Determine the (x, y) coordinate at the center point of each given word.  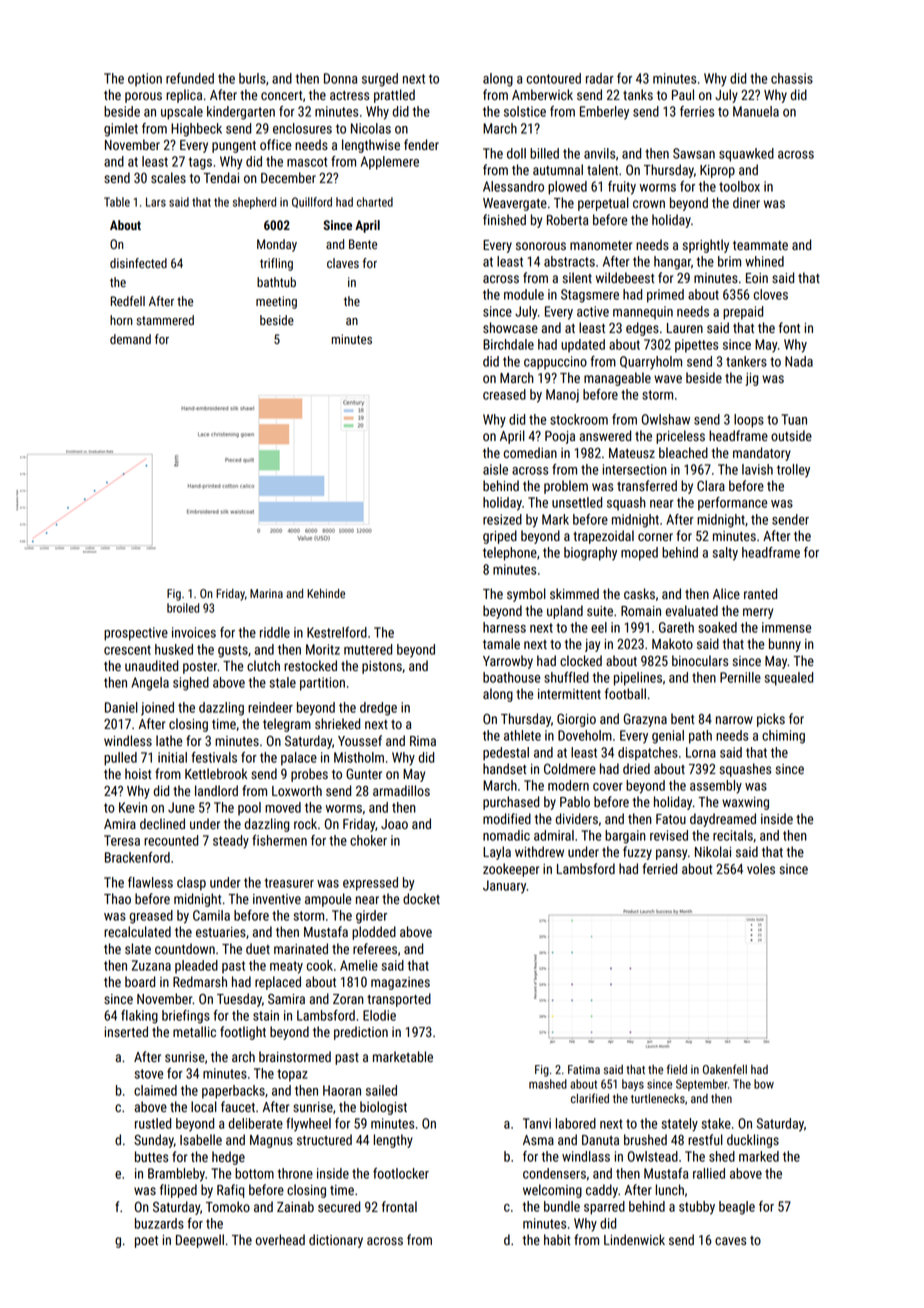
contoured (554, 78)
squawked (746, 155)
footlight (243, 1033)
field (677, 1069)
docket (421, 898)
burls (252, 78)
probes (309, 775)
